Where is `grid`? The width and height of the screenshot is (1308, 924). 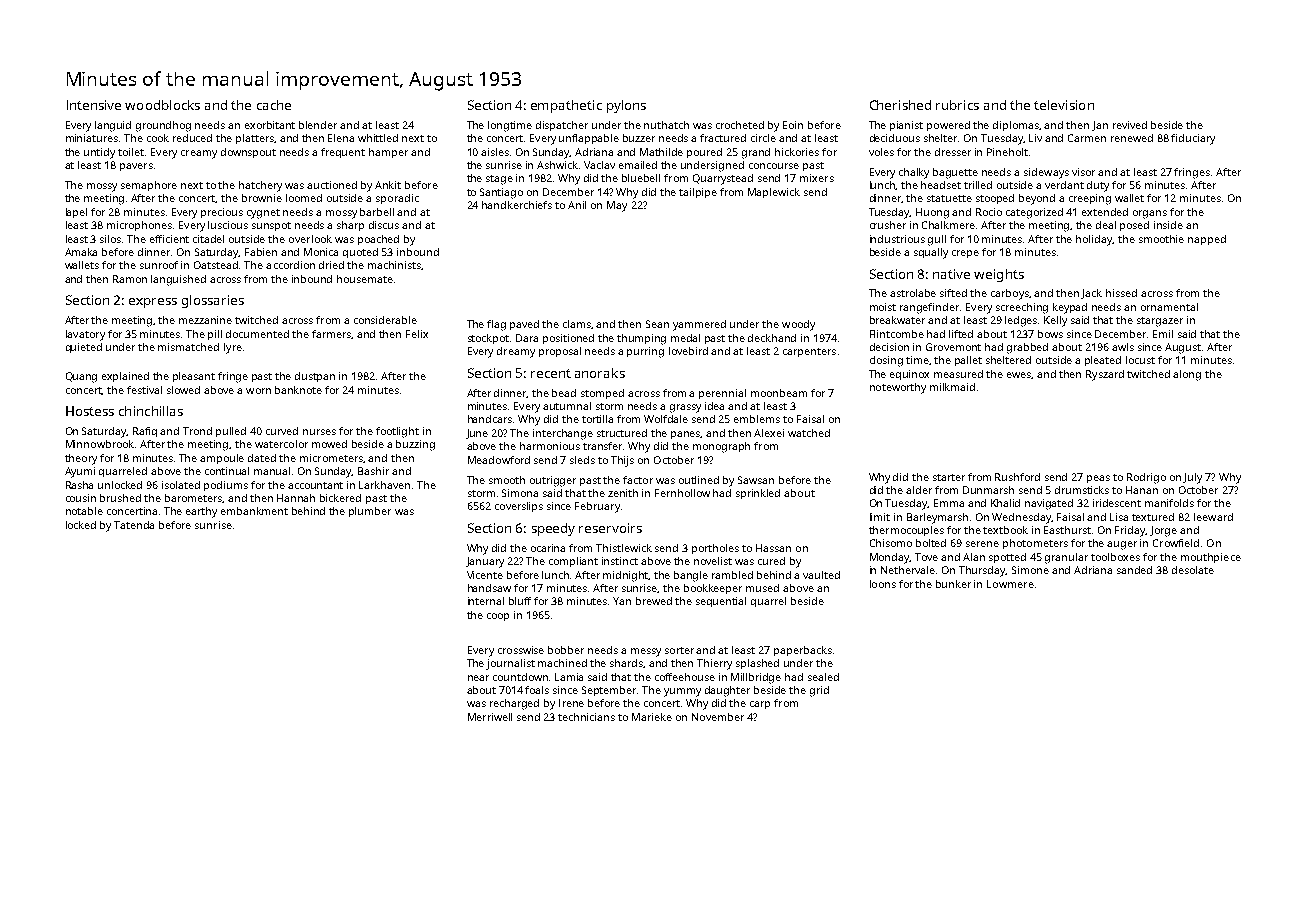
grid is located at coordinates (819, 691).
